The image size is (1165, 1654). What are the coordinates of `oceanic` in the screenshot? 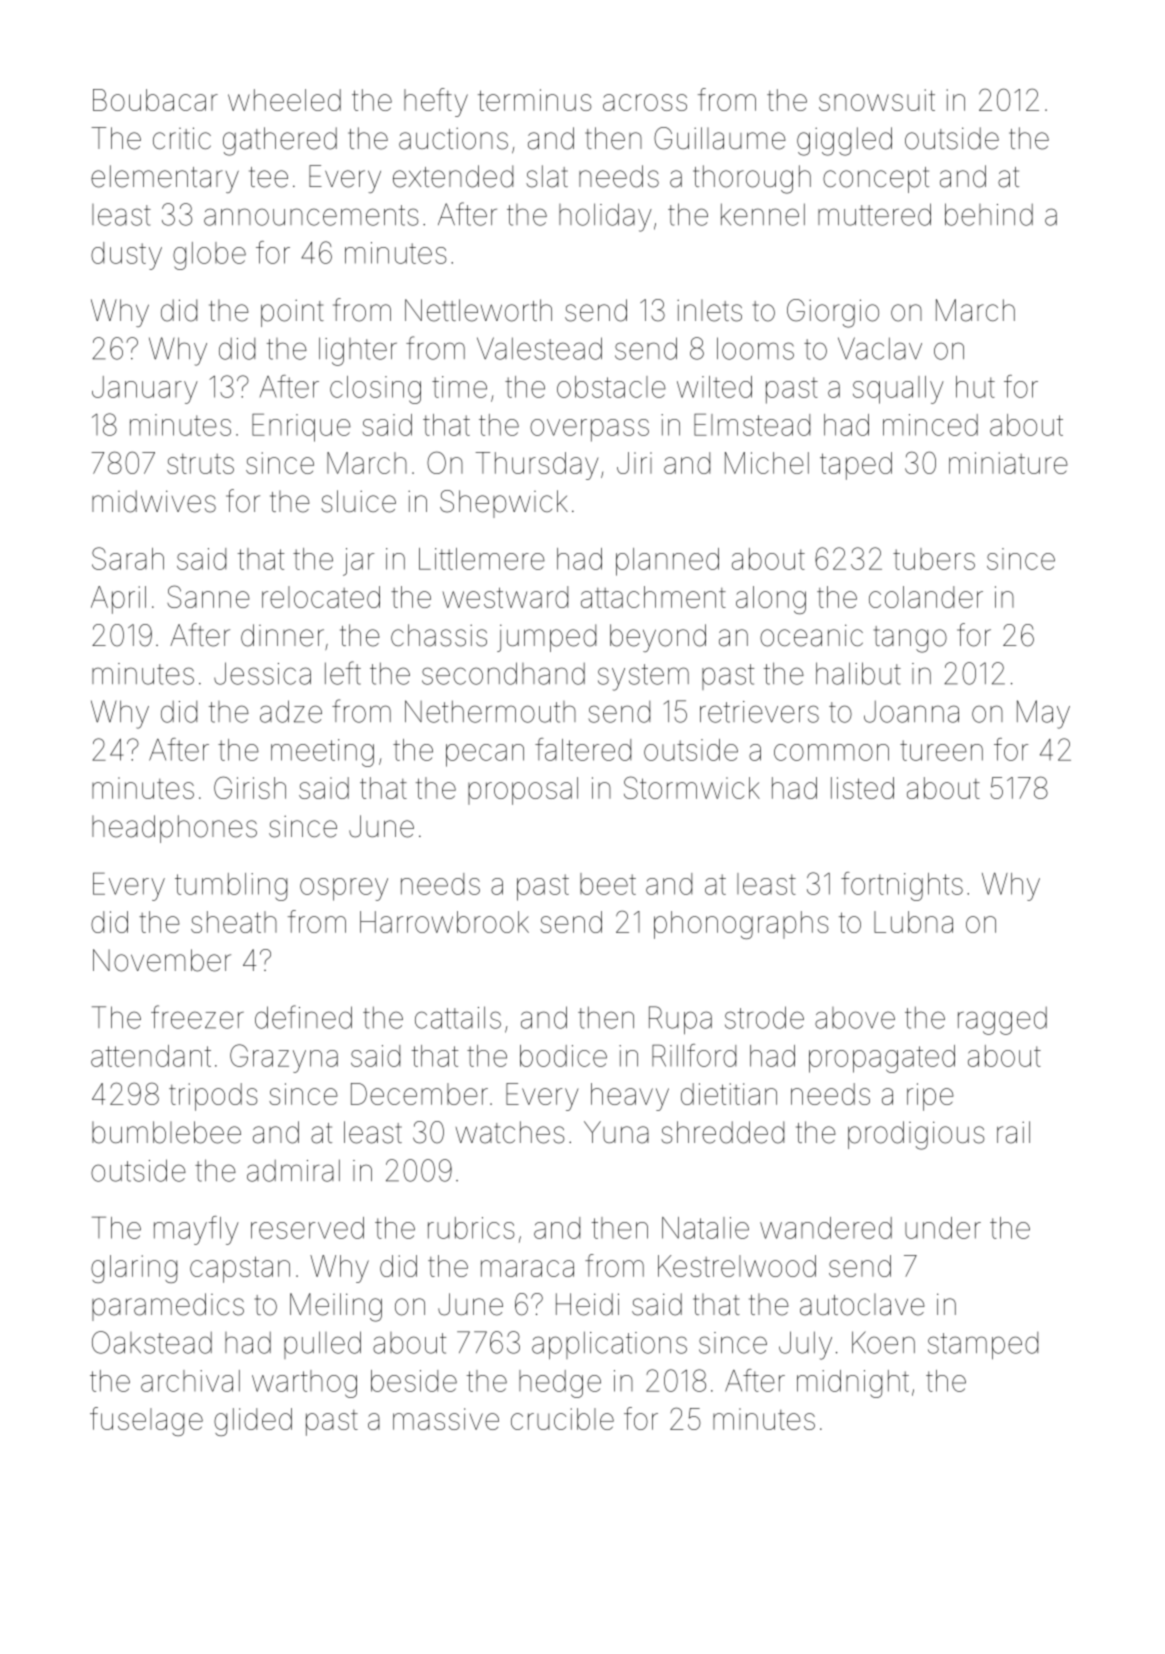 It's located at (811, 635).
